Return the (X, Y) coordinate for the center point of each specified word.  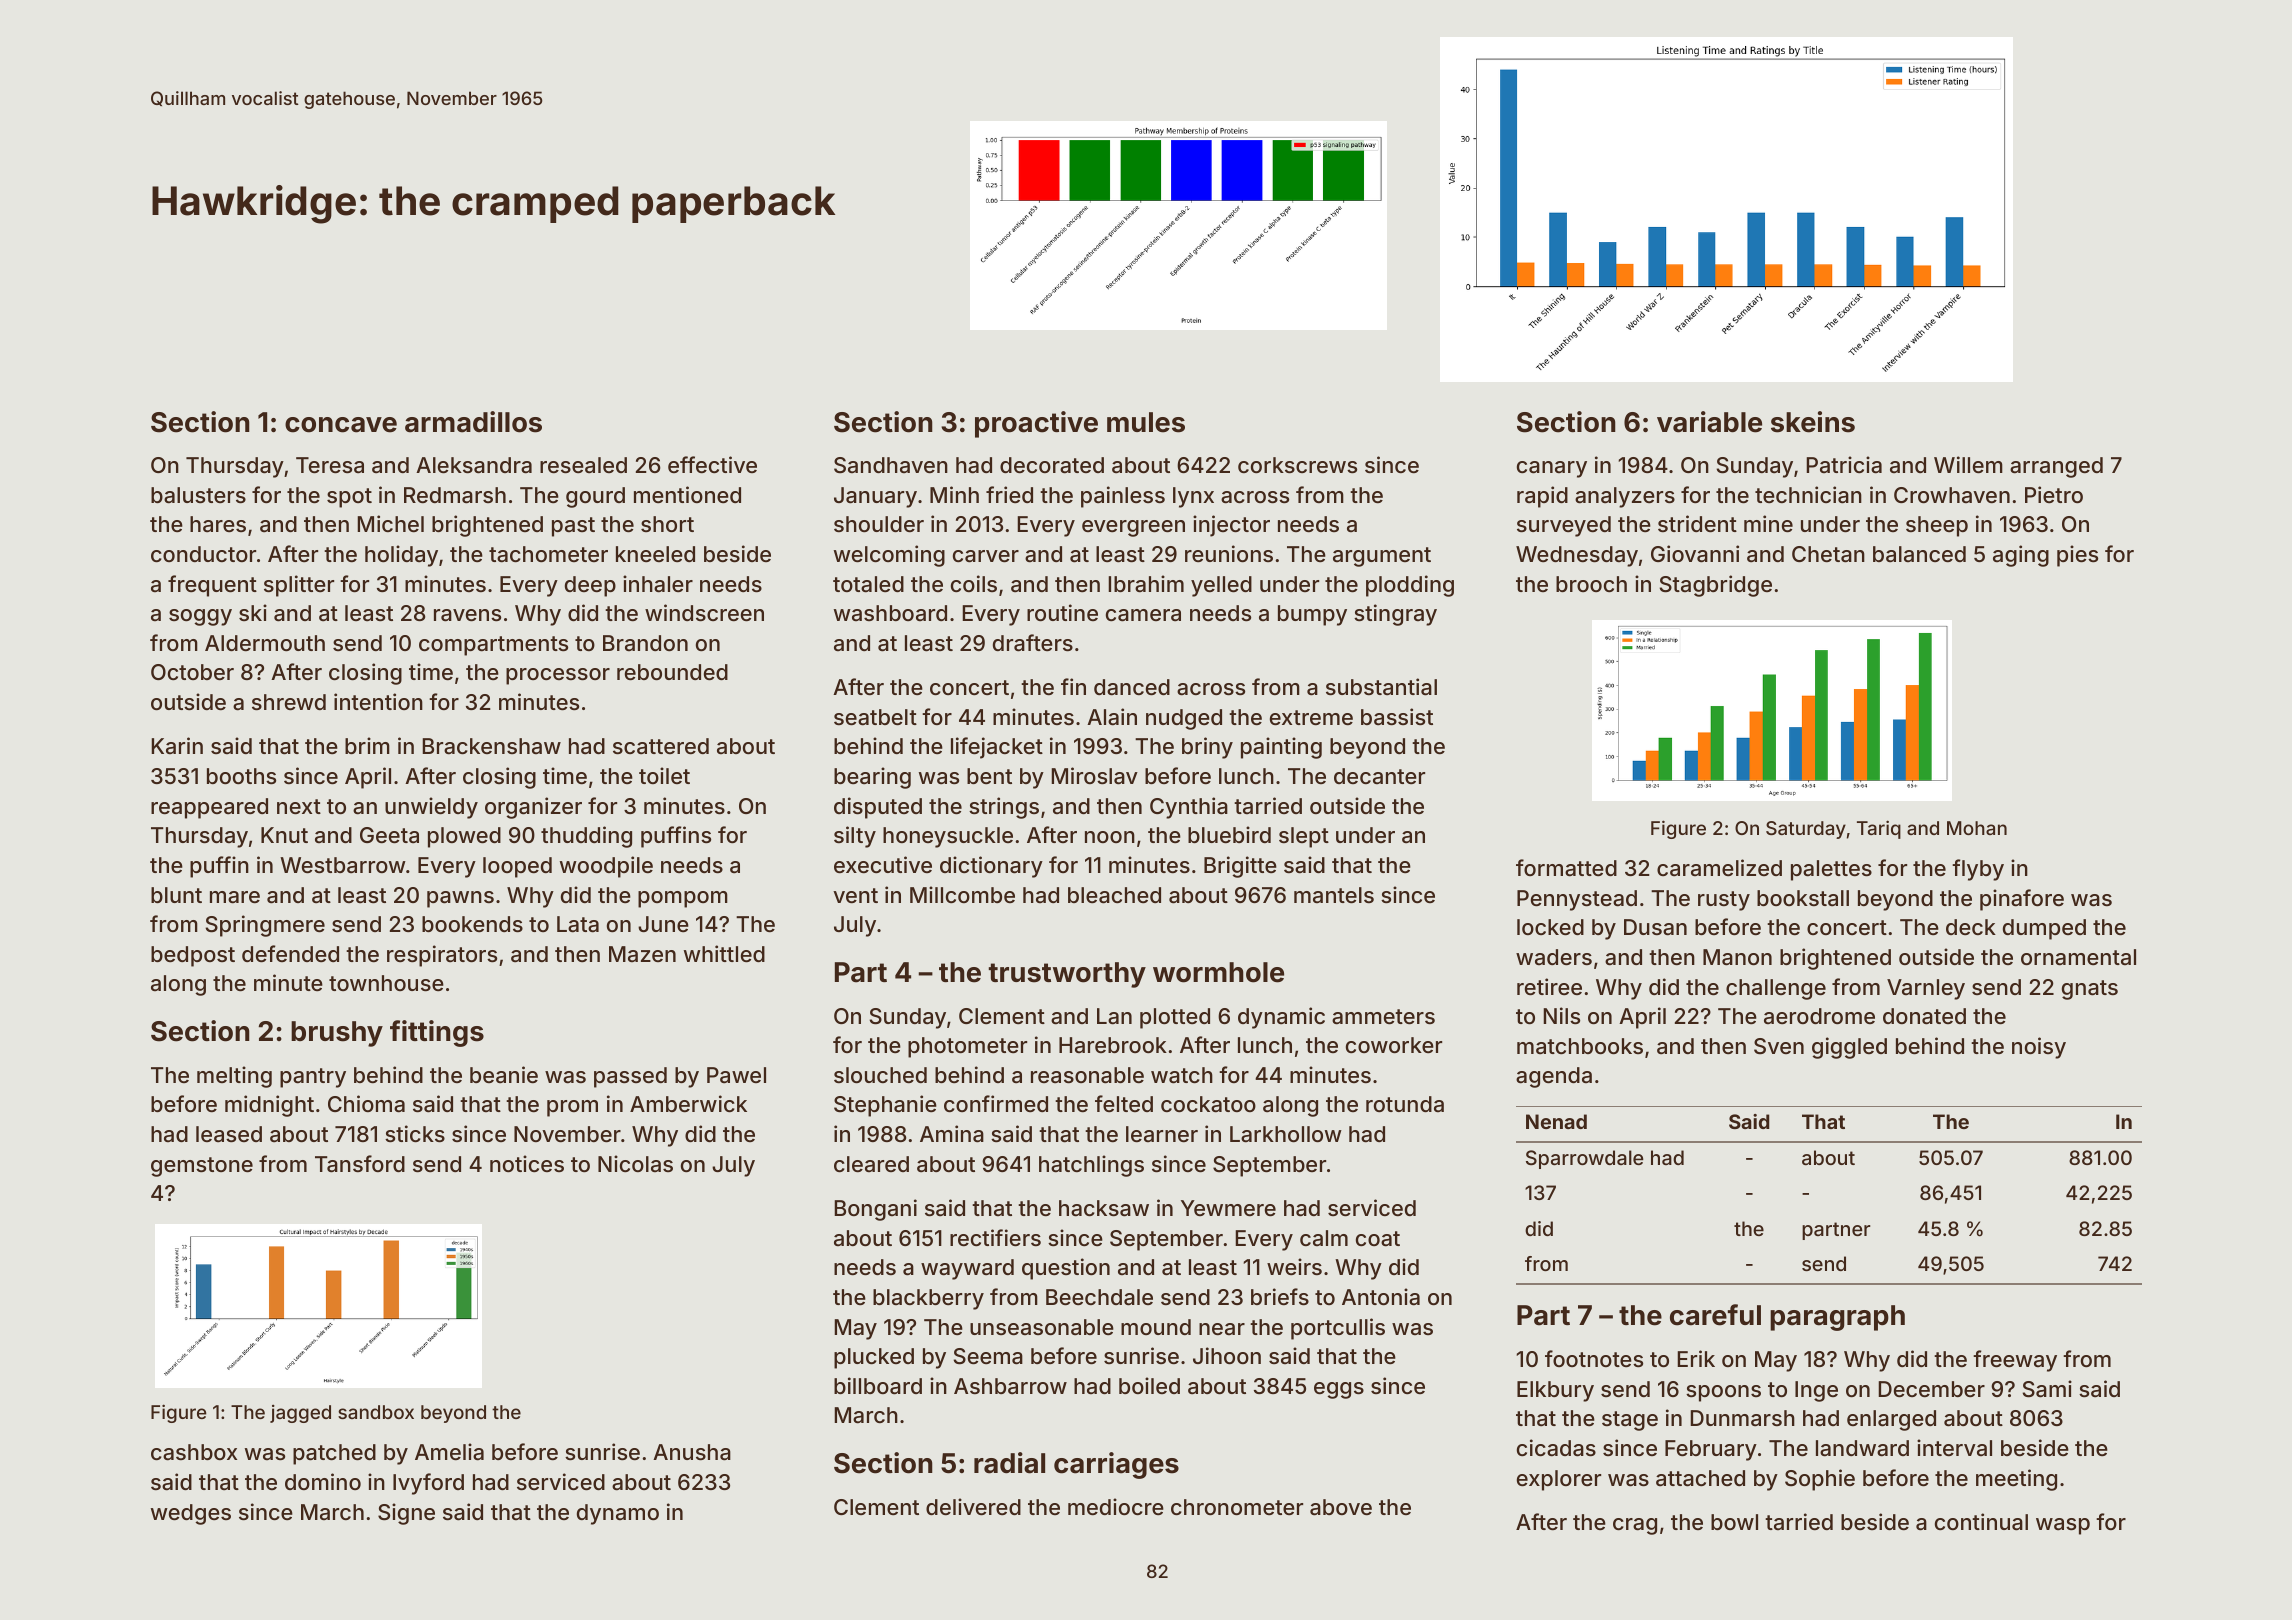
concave (341, 425)
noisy (2039, 1048)
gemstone (202, 1167)
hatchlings (1091, 1166)
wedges (191, 1514)
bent (989, 776)
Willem (1968, 464)
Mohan (1977, 828)
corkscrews (1297, 465)
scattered (661, 746)
